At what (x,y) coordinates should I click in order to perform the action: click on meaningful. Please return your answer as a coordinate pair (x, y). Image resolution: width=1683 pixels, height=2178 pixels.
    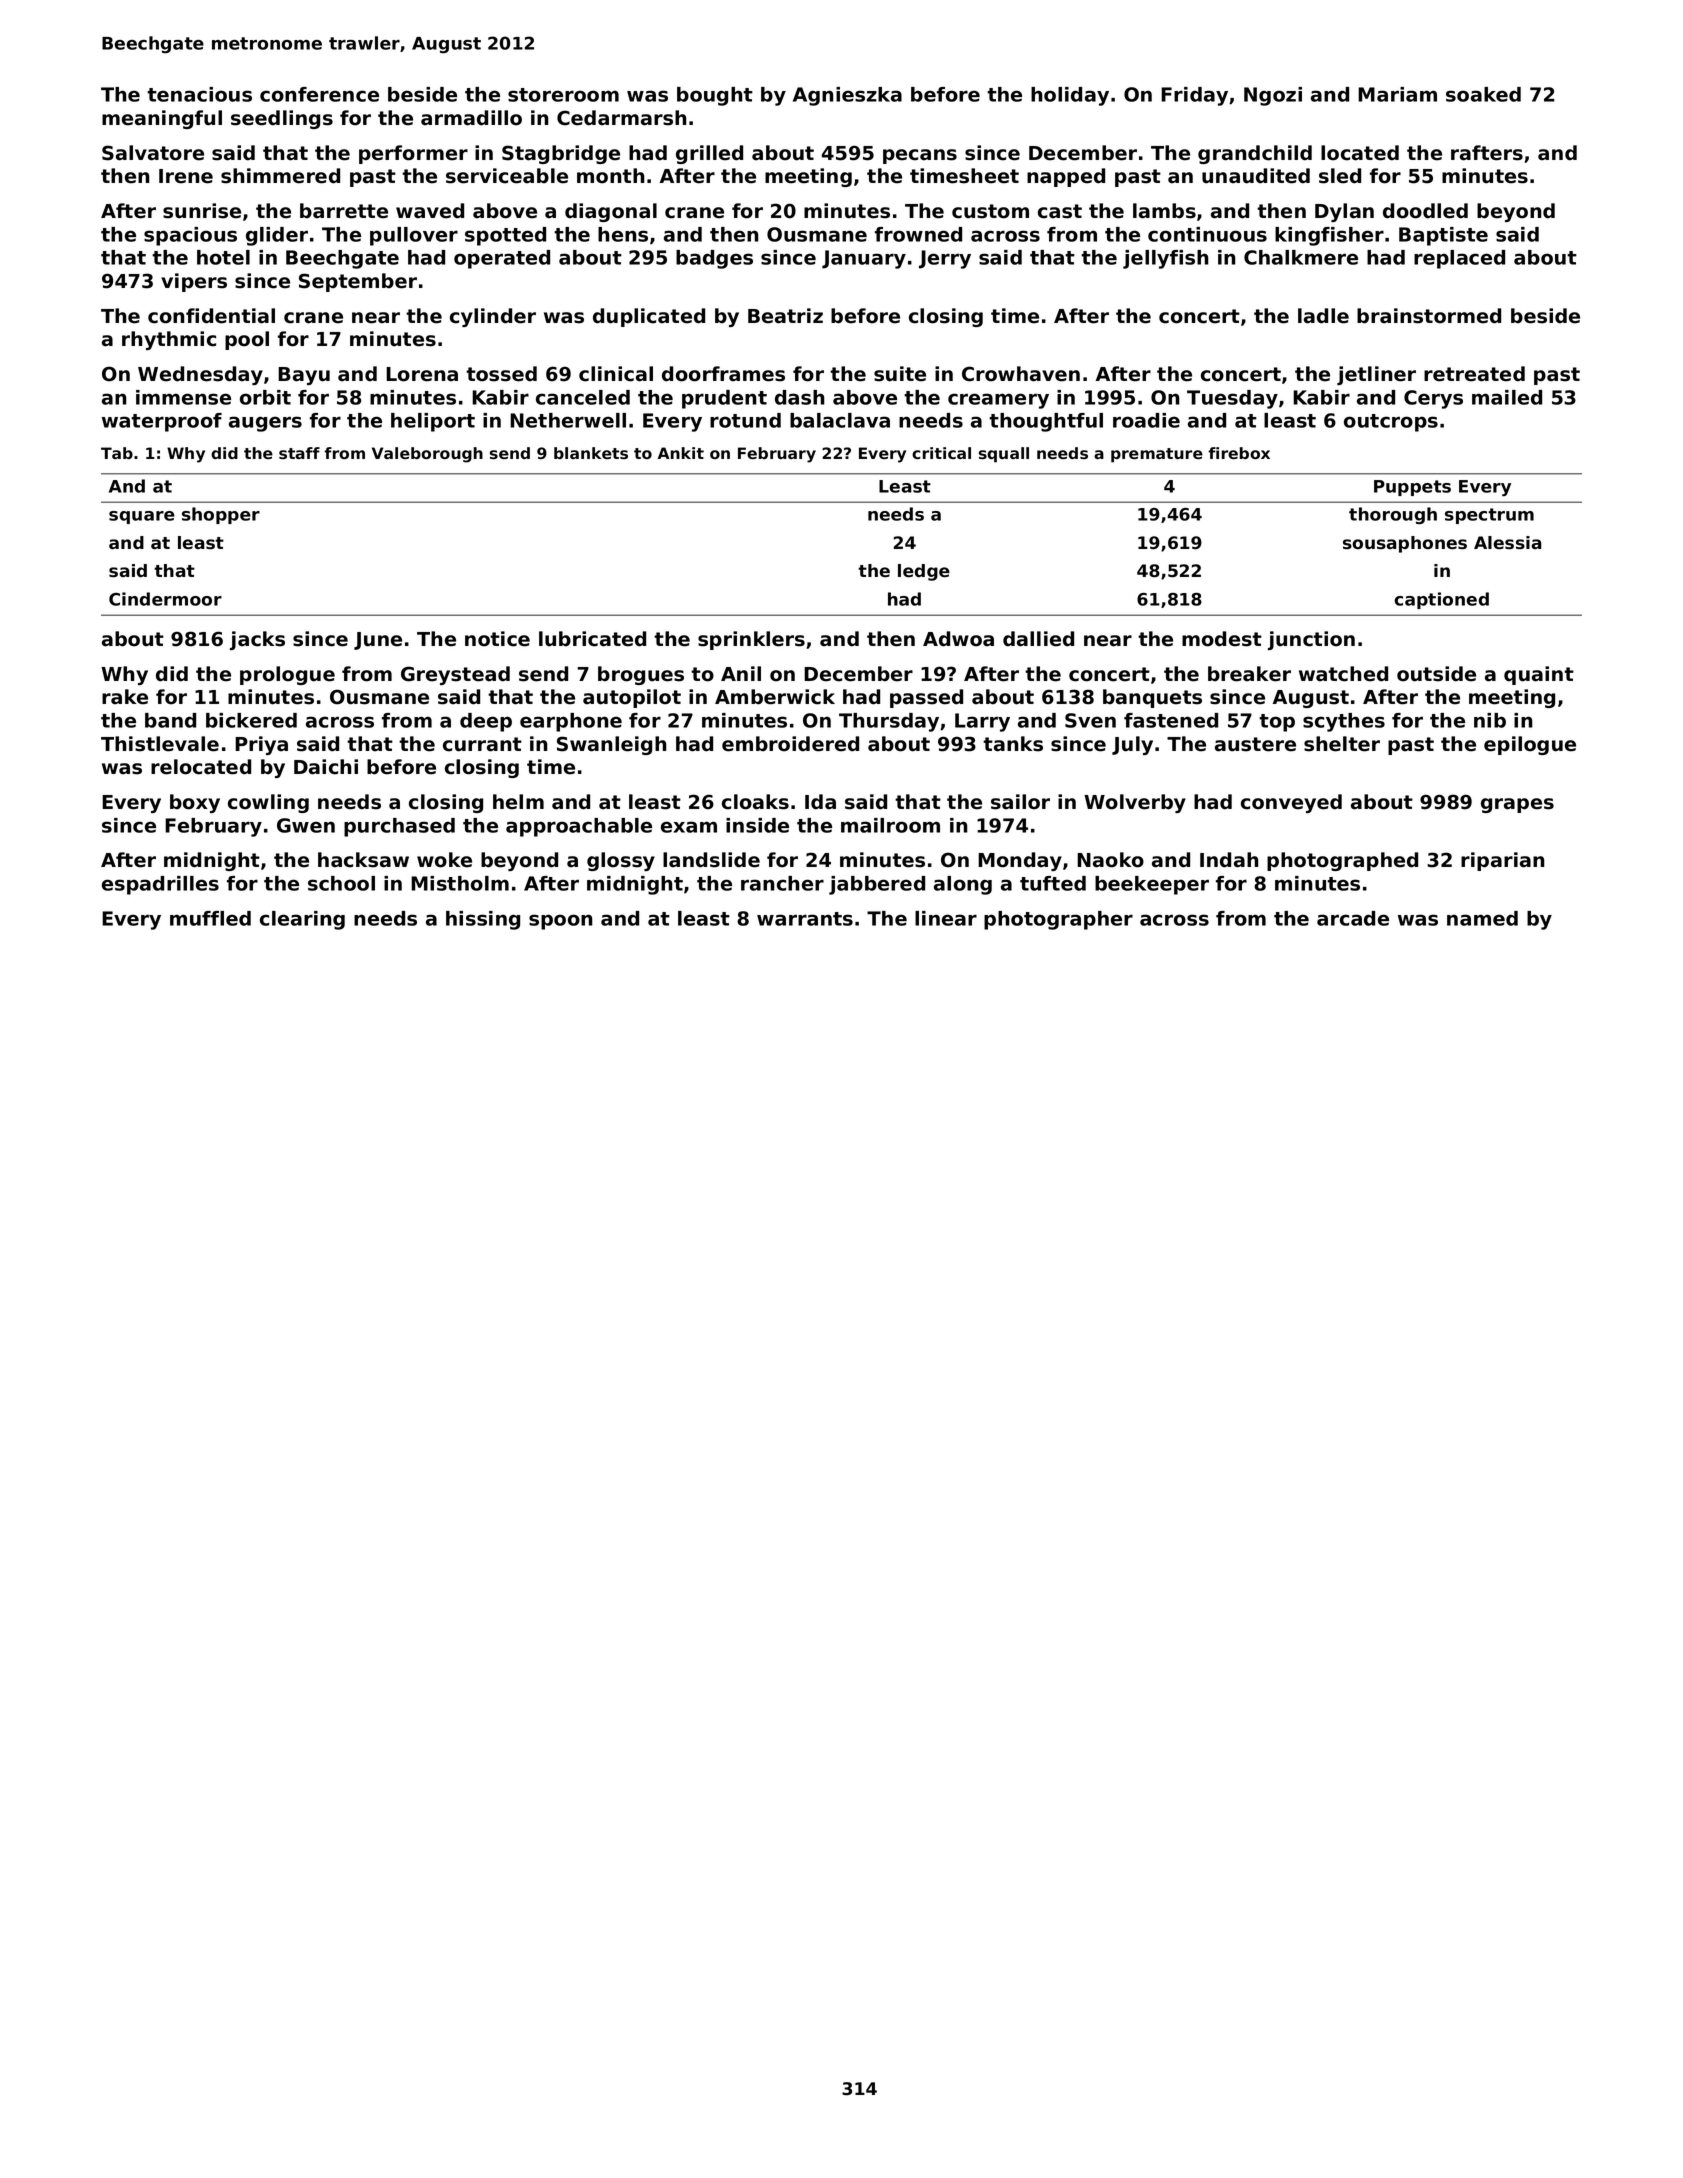
    Looking at the image, I should click on (162, 119).
